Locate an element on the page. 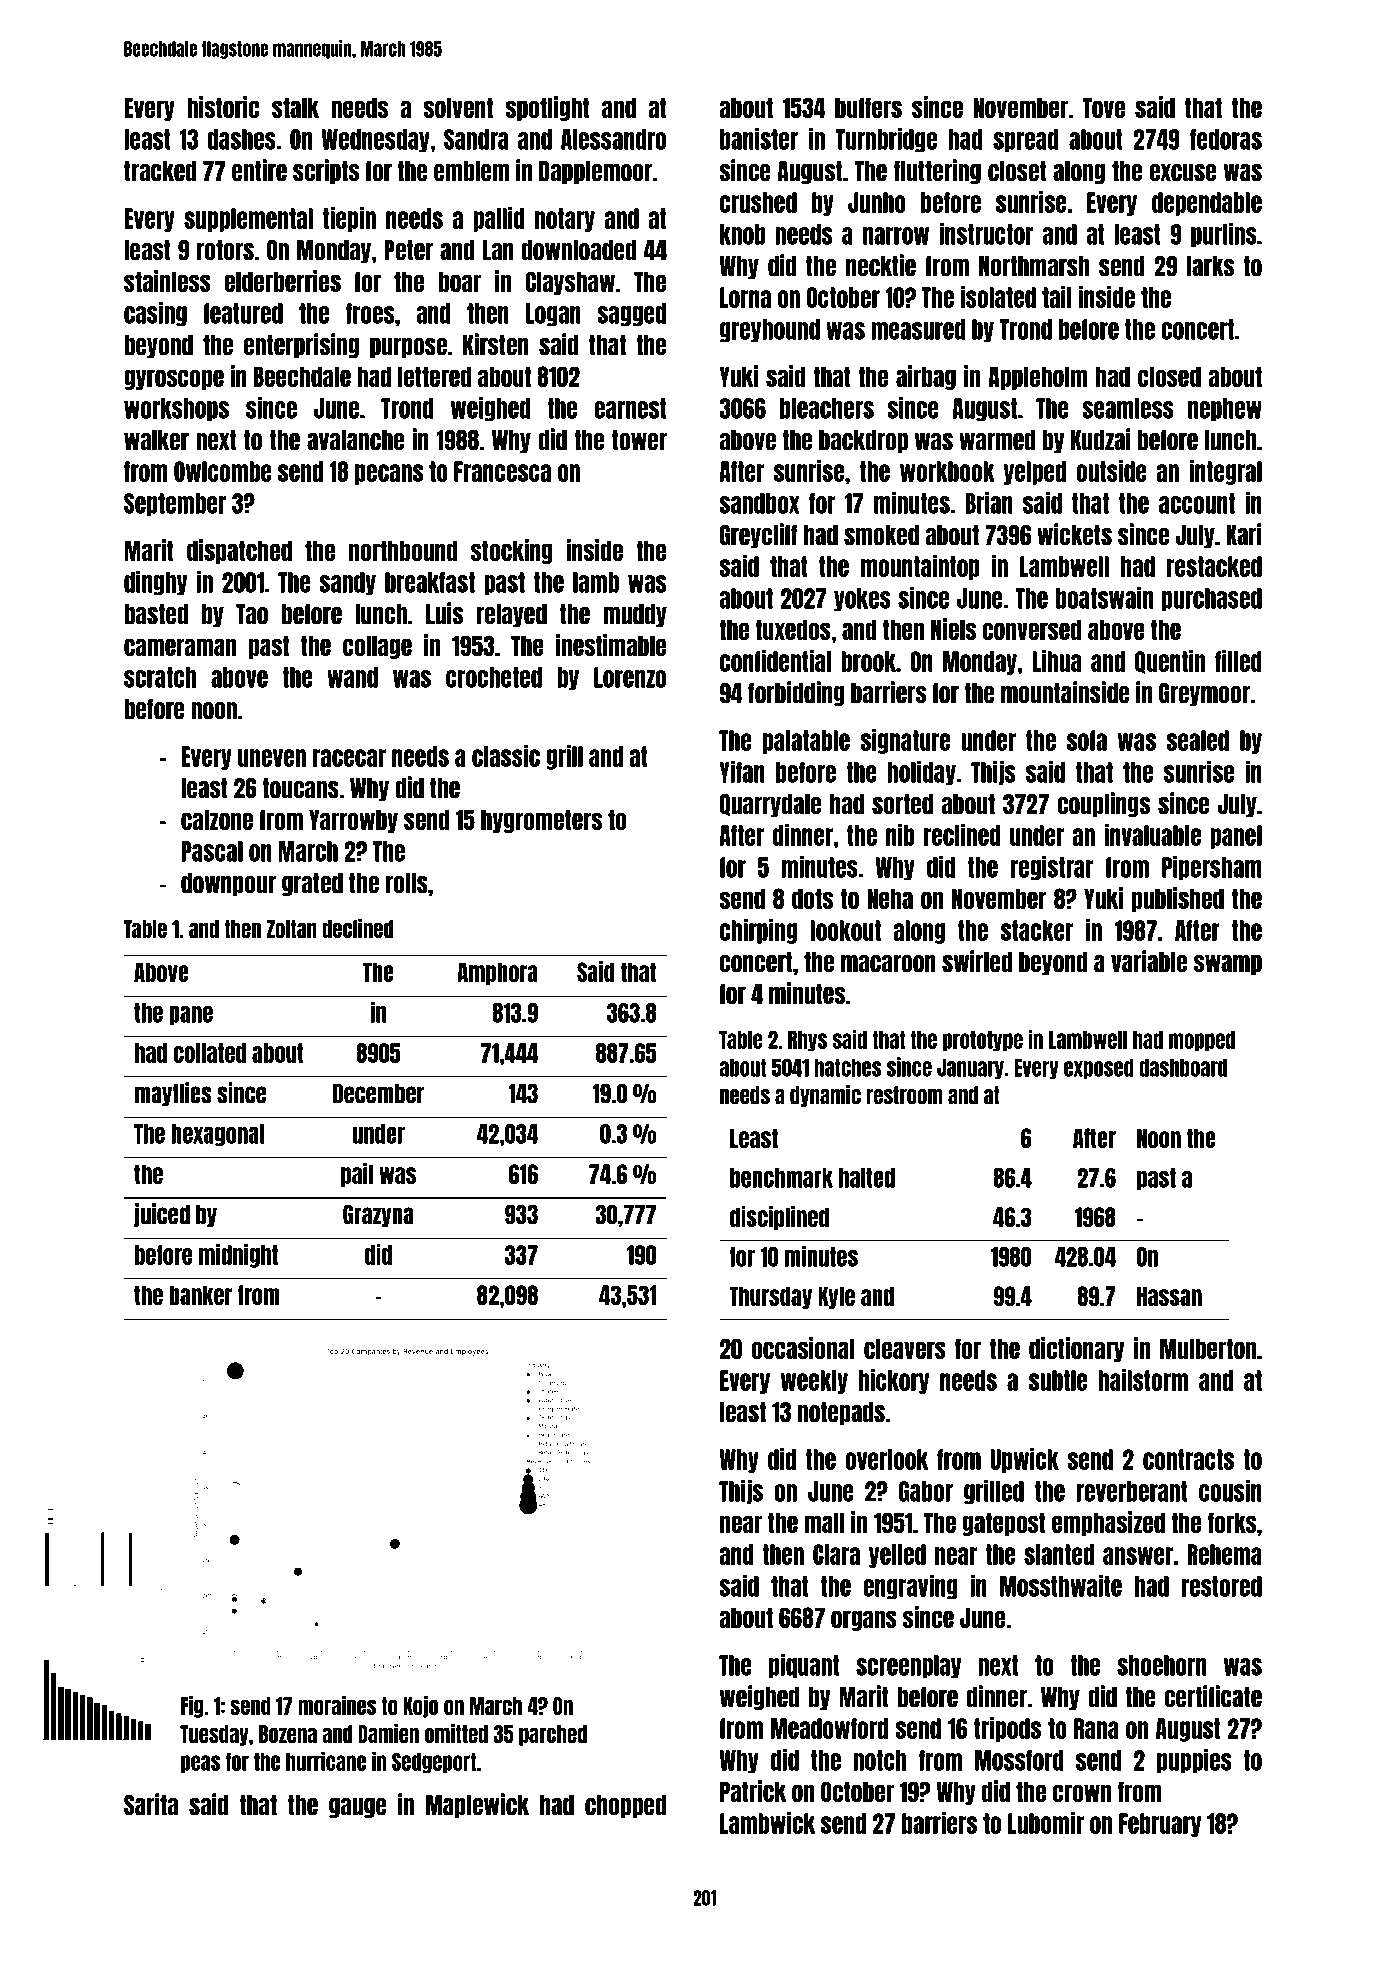  Damien is located at coordinates (388, 1733).
